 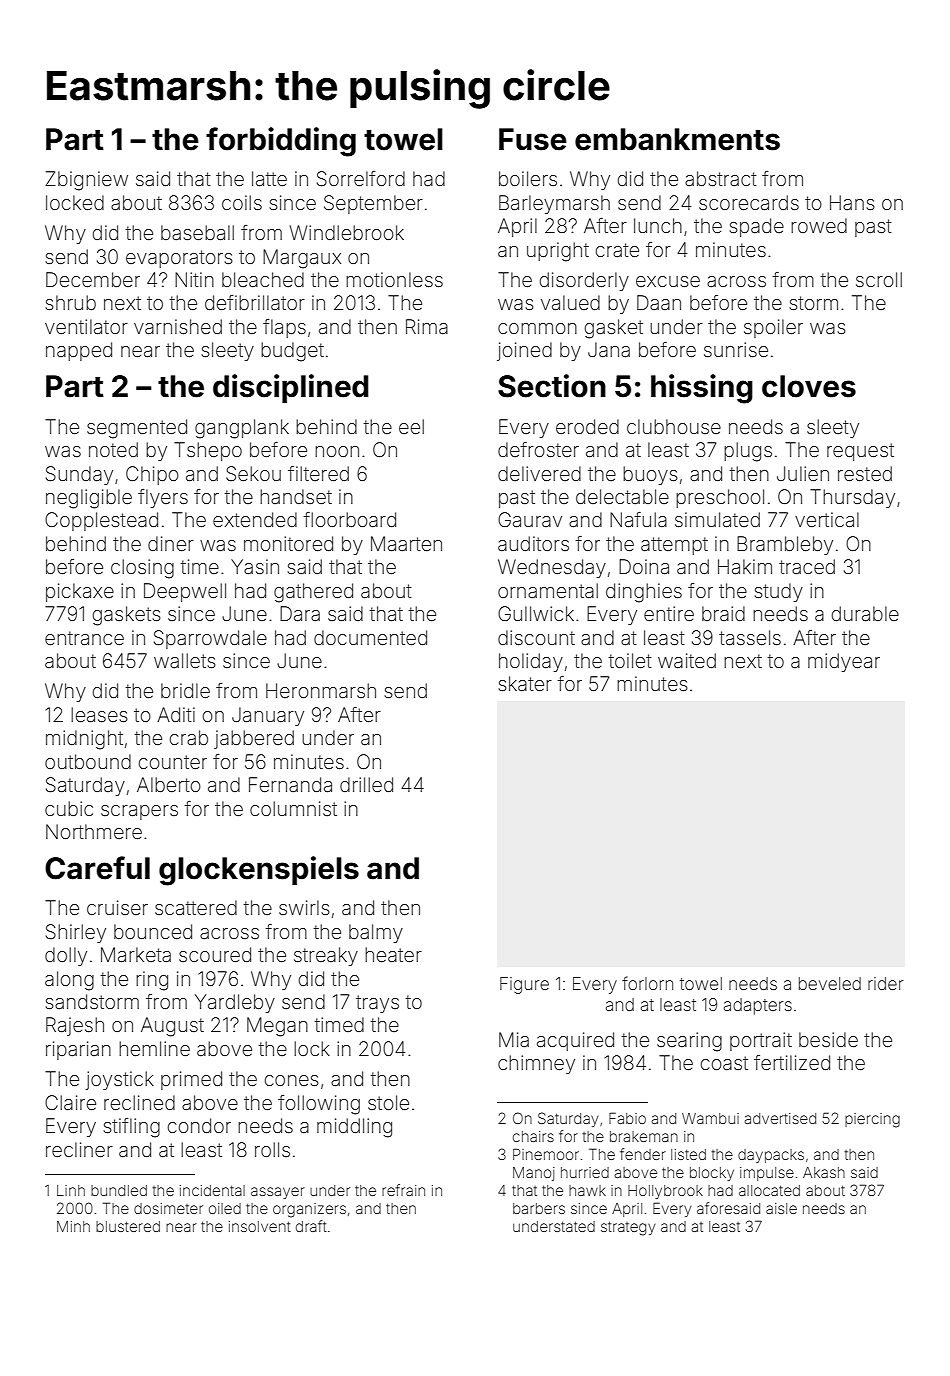 I want to click on Hans, so click(x=852, y=202).
